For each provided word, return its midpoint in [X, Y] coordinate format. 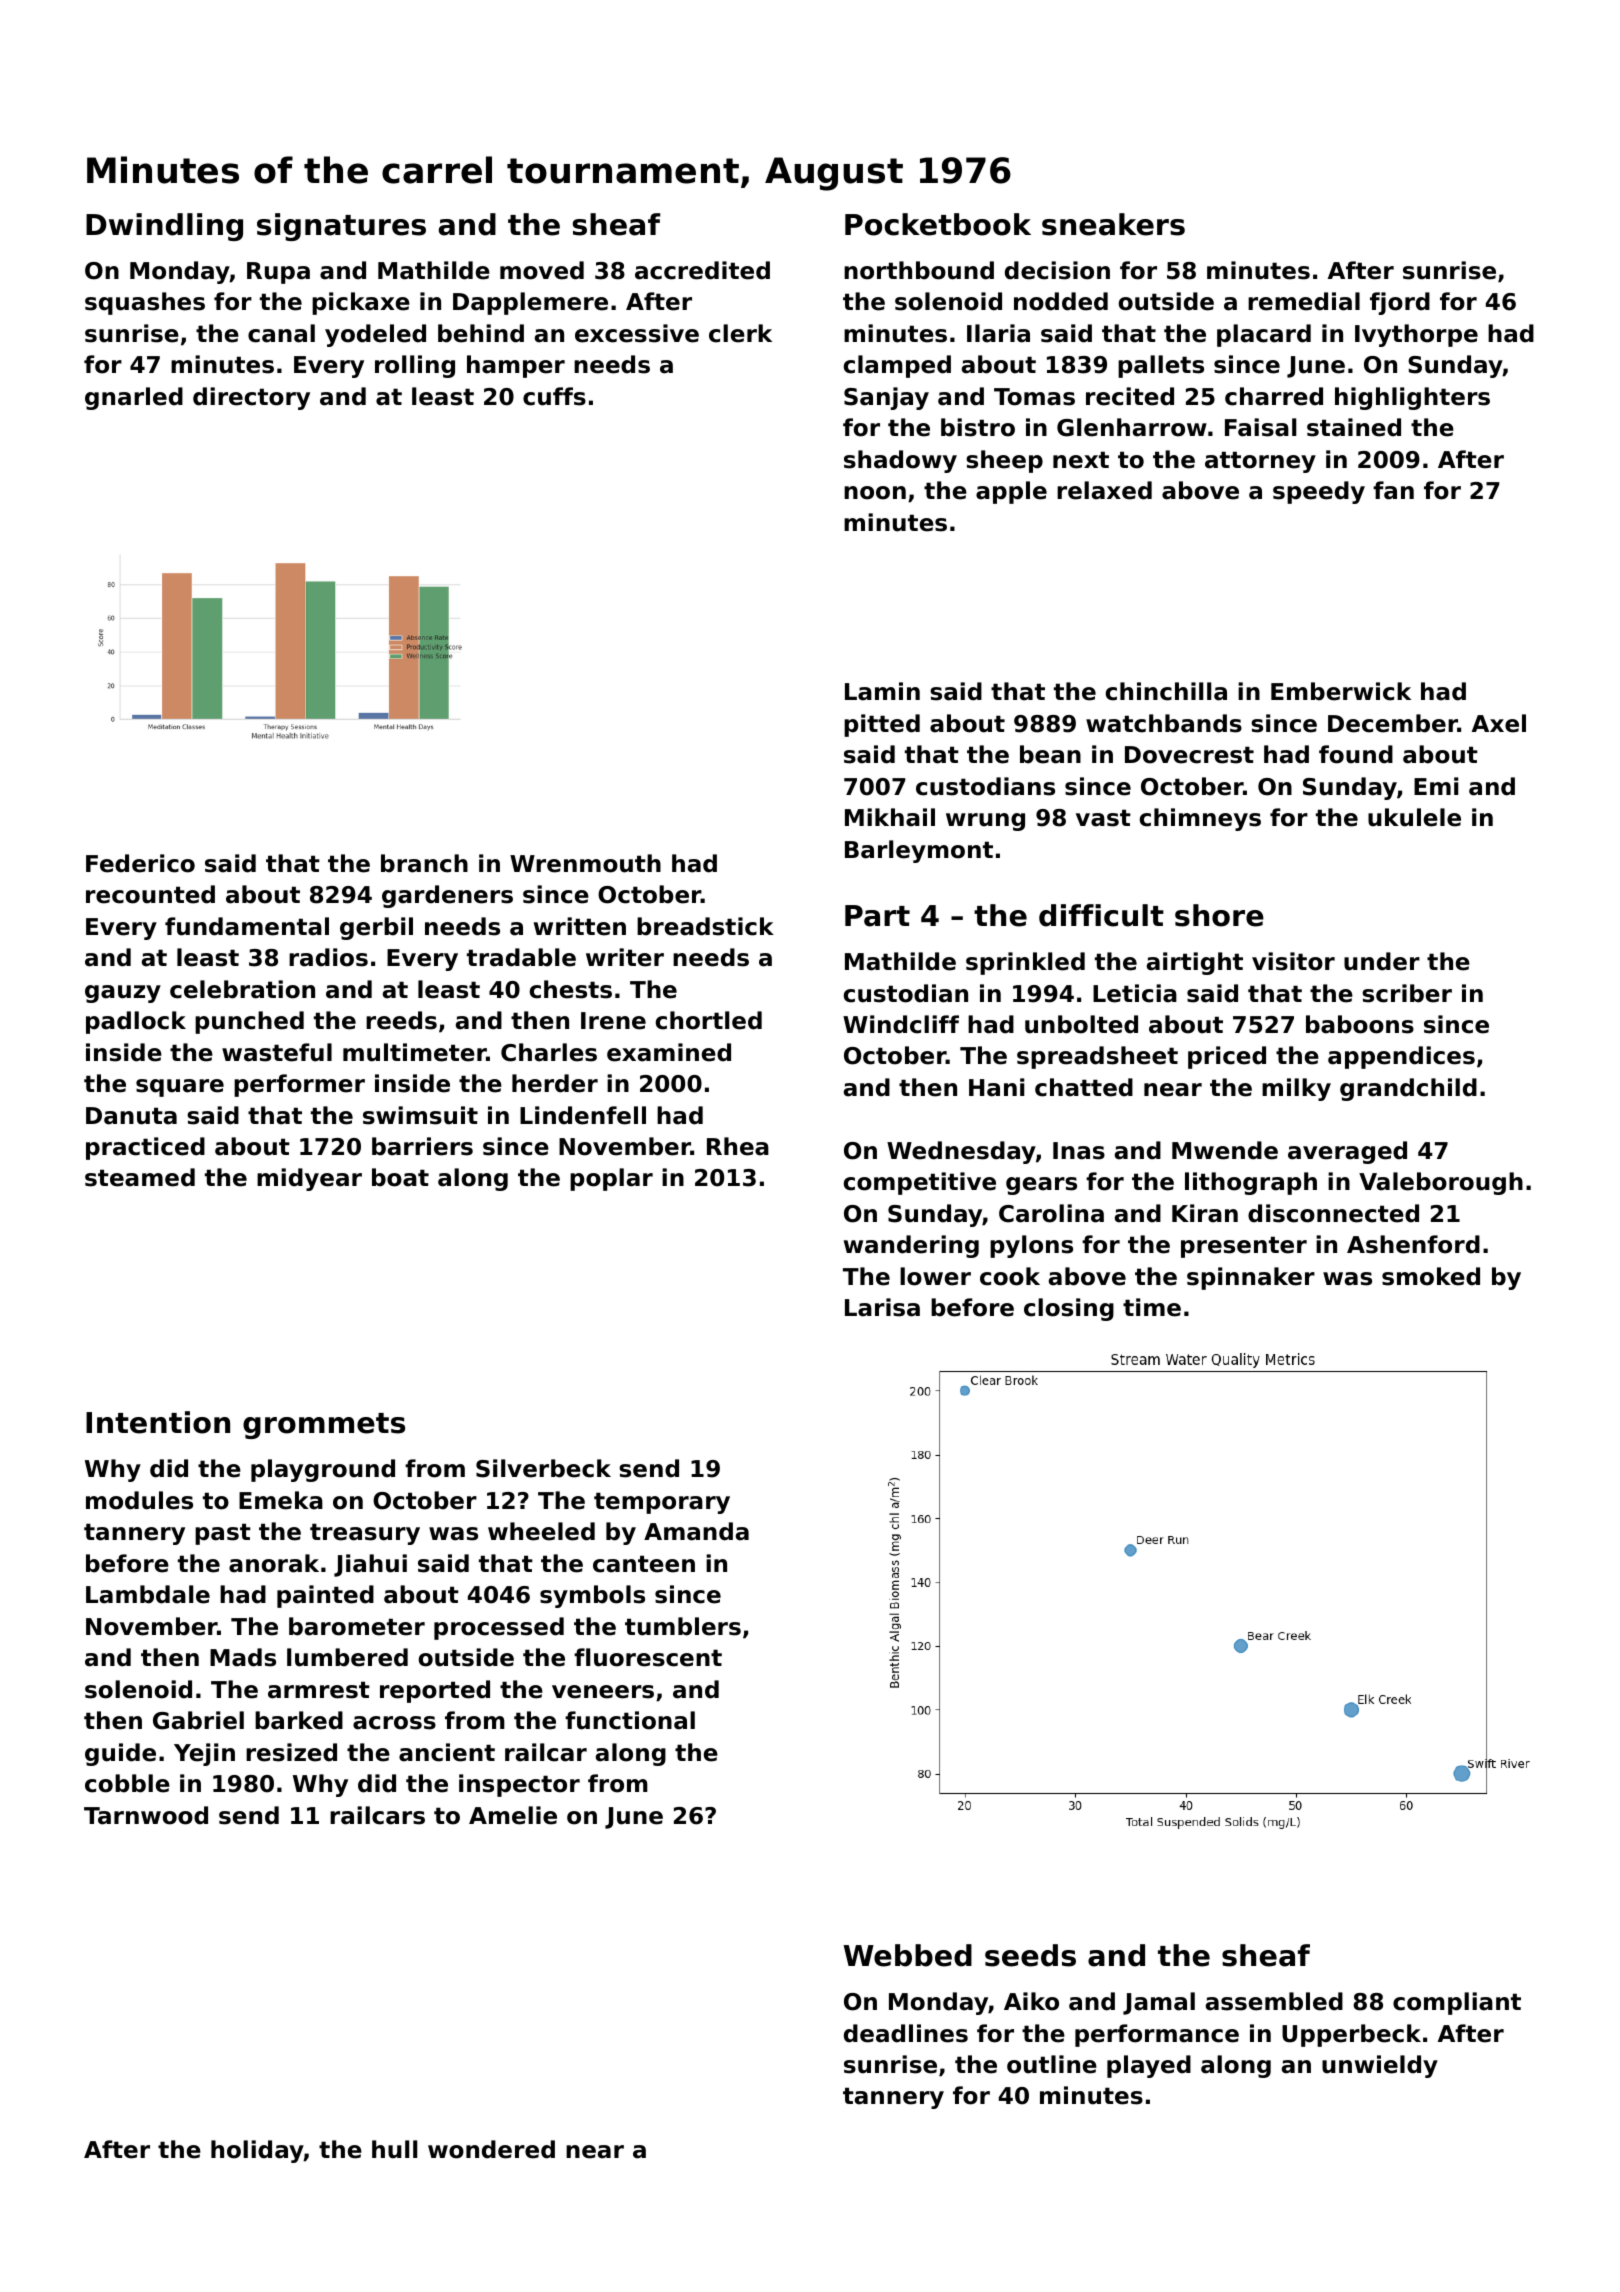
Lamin [882, 691]
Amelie [513, 1815]
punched [249, 1022]
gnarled [134, 398]
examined [669, 1052]
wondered [491, 2149]
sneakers [1113, 224]
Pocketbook [938, 224]
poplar [611, 1179]
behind [481, 333]
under [1382, 961]
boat [400, 1177]
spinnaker [1251, 1278]
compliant [1457, 2003]
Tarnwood [146, 1815]
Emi [1436, 786]
